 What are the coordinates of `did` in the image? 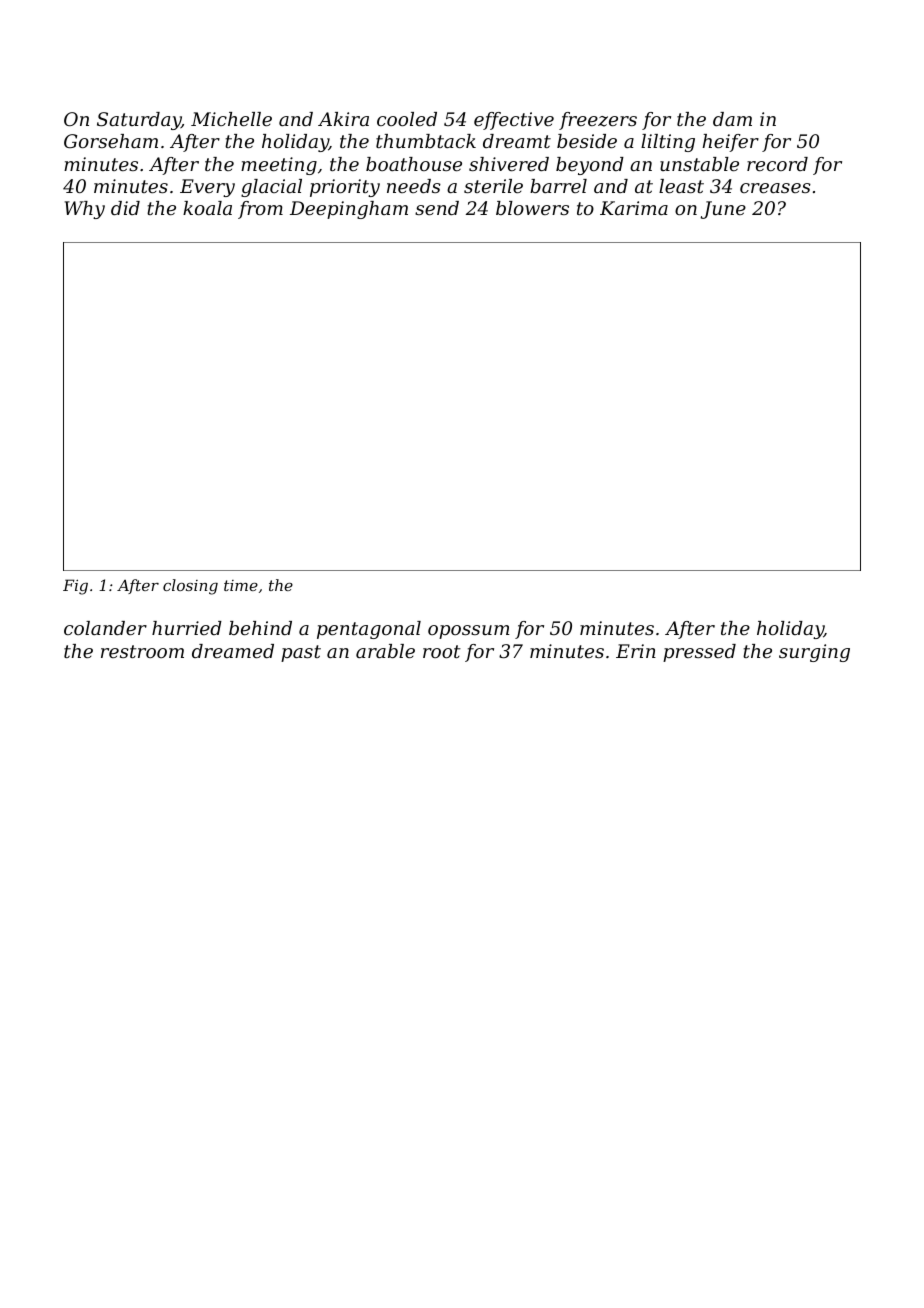 It's located at (125, 208).
